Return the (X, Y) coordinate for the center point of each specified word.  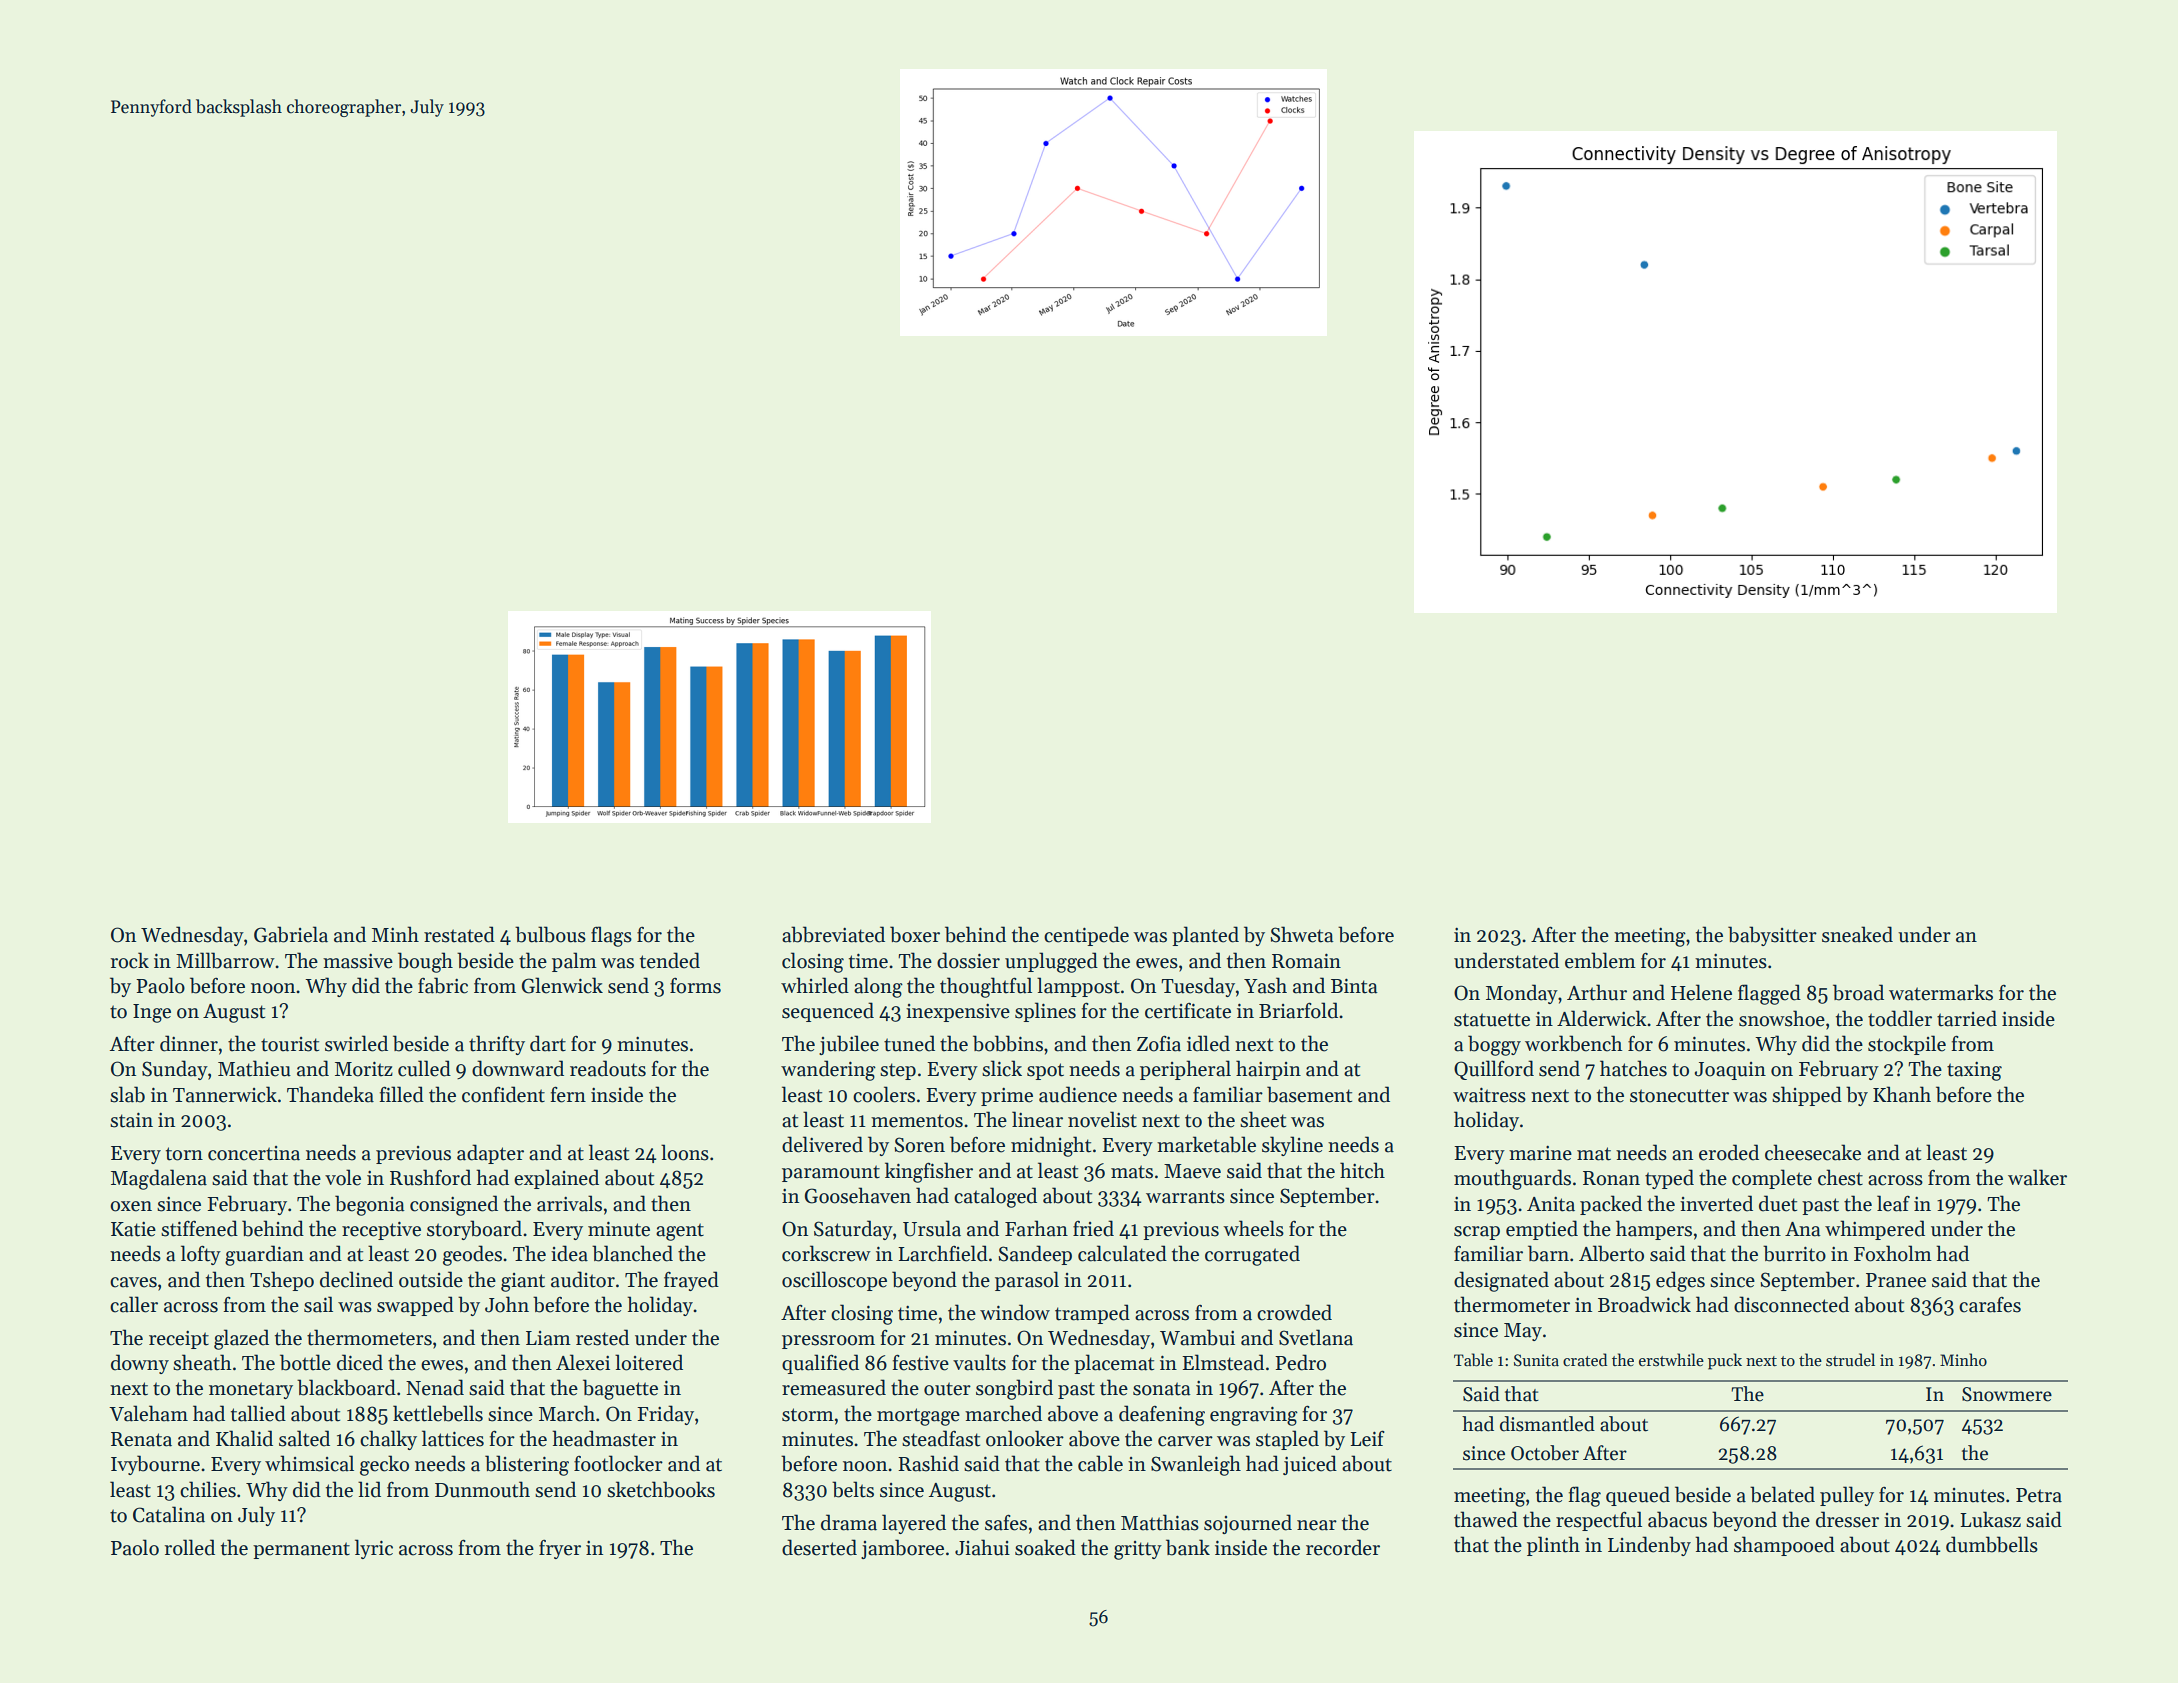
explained (556, 1179)
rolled (190, 1547)
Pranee (1896, 1280)
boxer (915, 934)
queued (1638, 1496)
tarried (1967, 1018)
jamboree (902, 1549)
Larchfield (943, 1253)
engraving (1254, 1416)
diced (360, 1362)
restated (459, 934)
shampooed (1784, 1546)
